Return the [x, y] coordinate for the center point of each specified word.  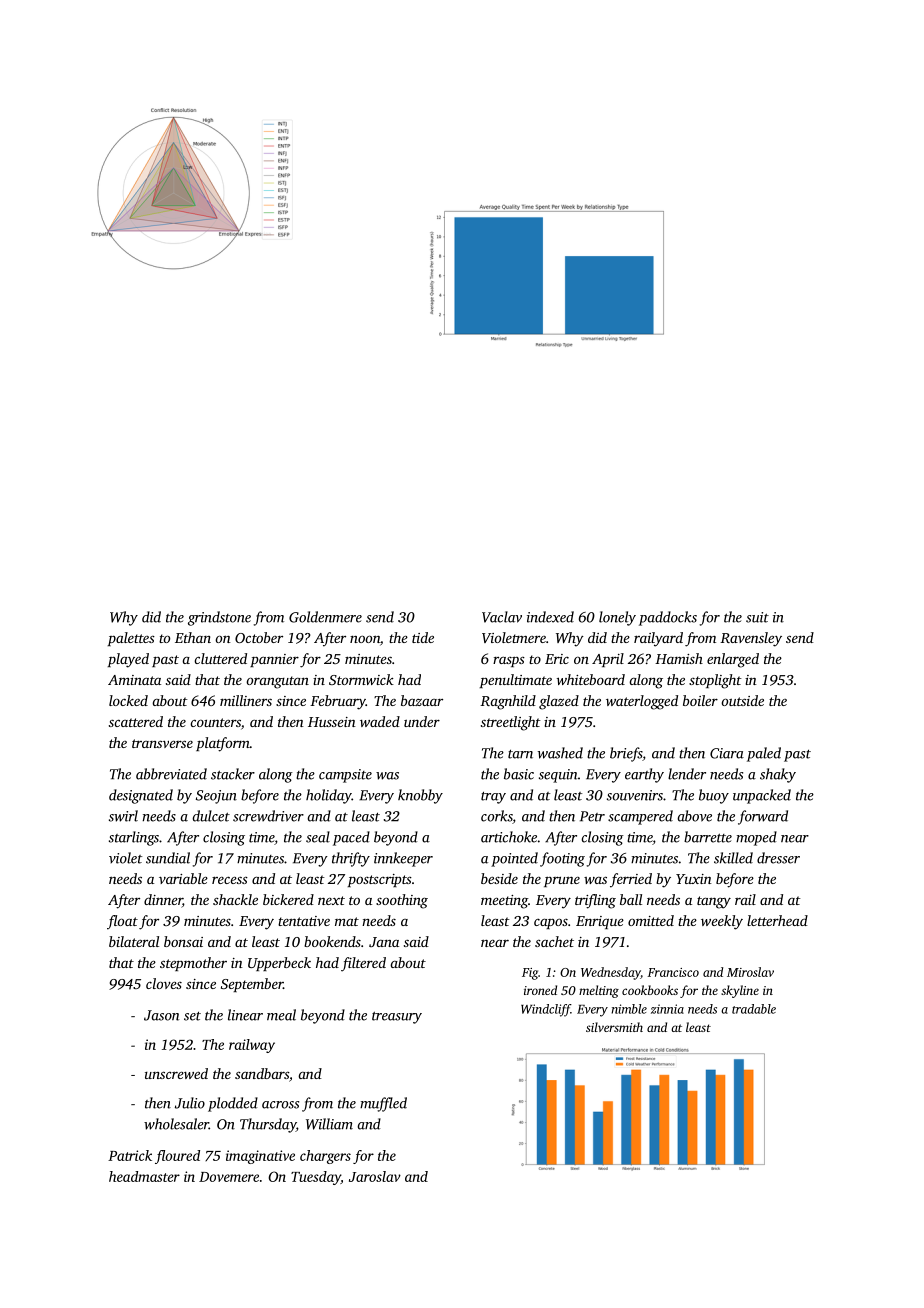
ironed [540, 990]
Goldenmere [325, 617]
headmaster [144, 1176]
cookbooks [650, 990]
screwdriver [268, 816]
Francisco [673, 972]
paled [764, 754]
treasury [397, 1017]
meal [281, 1015]
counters [215, 722]
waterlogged [642, 702]
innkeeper [403, 859]
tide [423, 637]
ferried [631, 880]
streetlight [511, 723]
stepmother [193, 964]
